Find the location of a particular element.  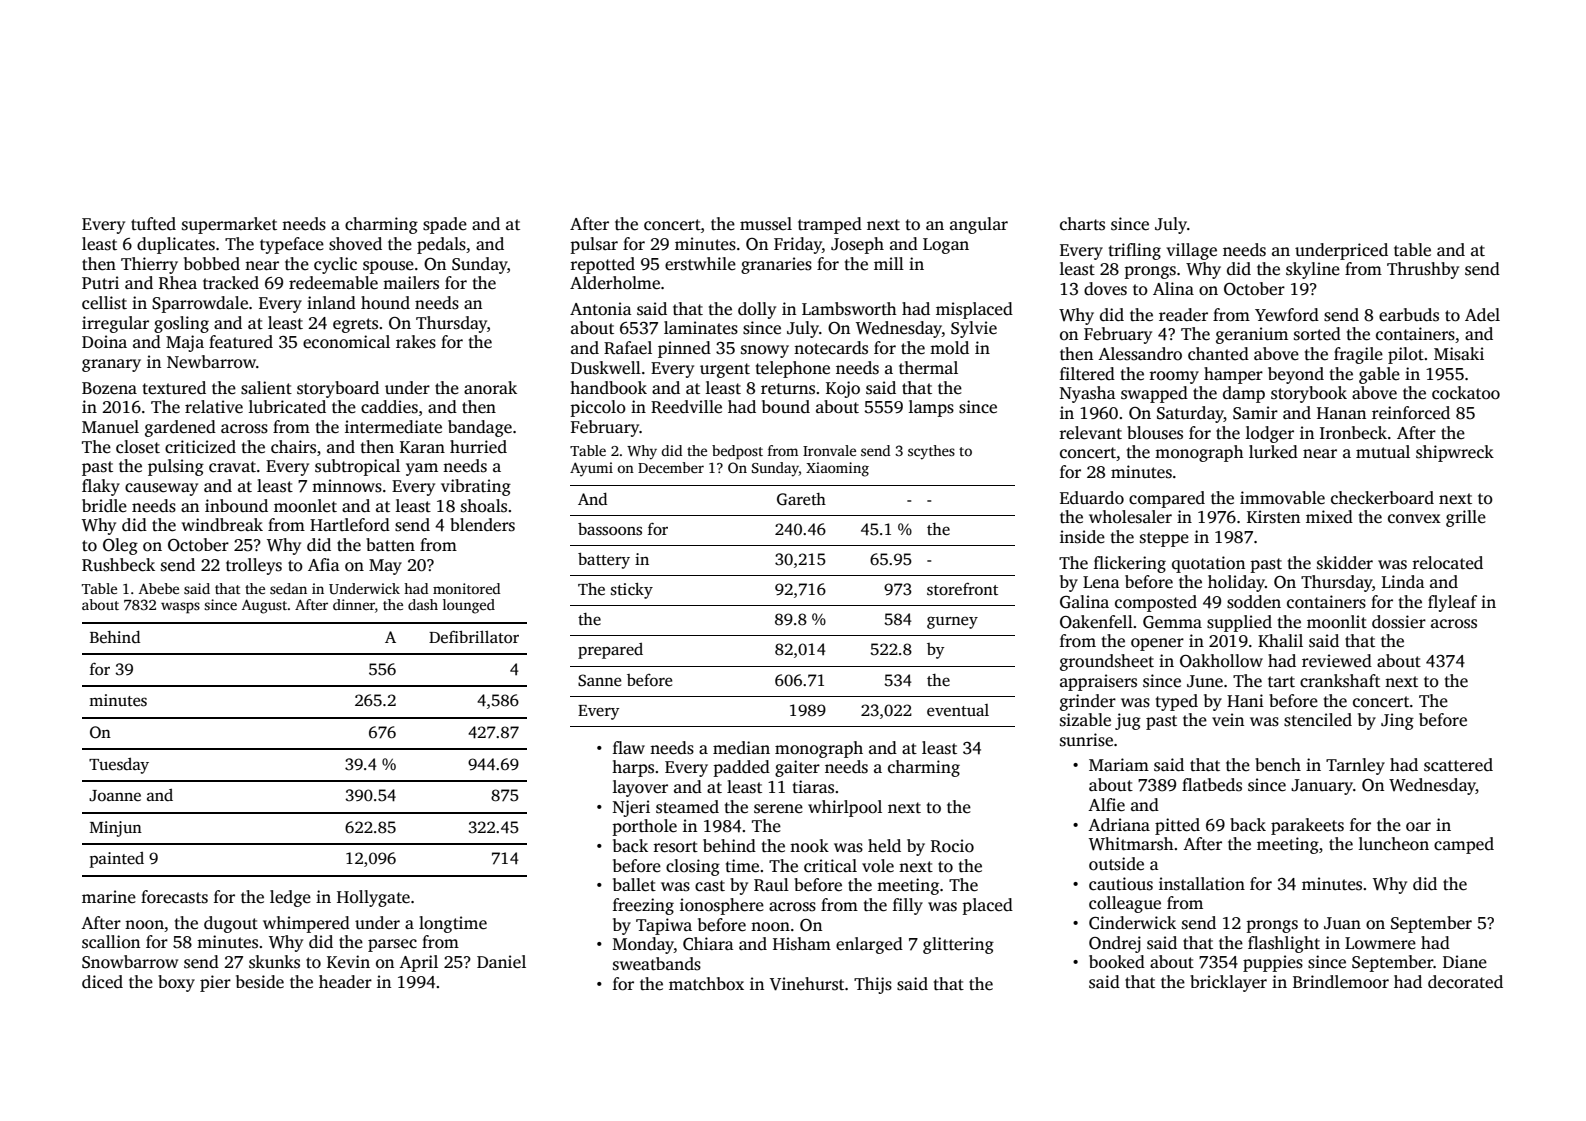

Brindlemoor is located at coordinates (1341, 982).
